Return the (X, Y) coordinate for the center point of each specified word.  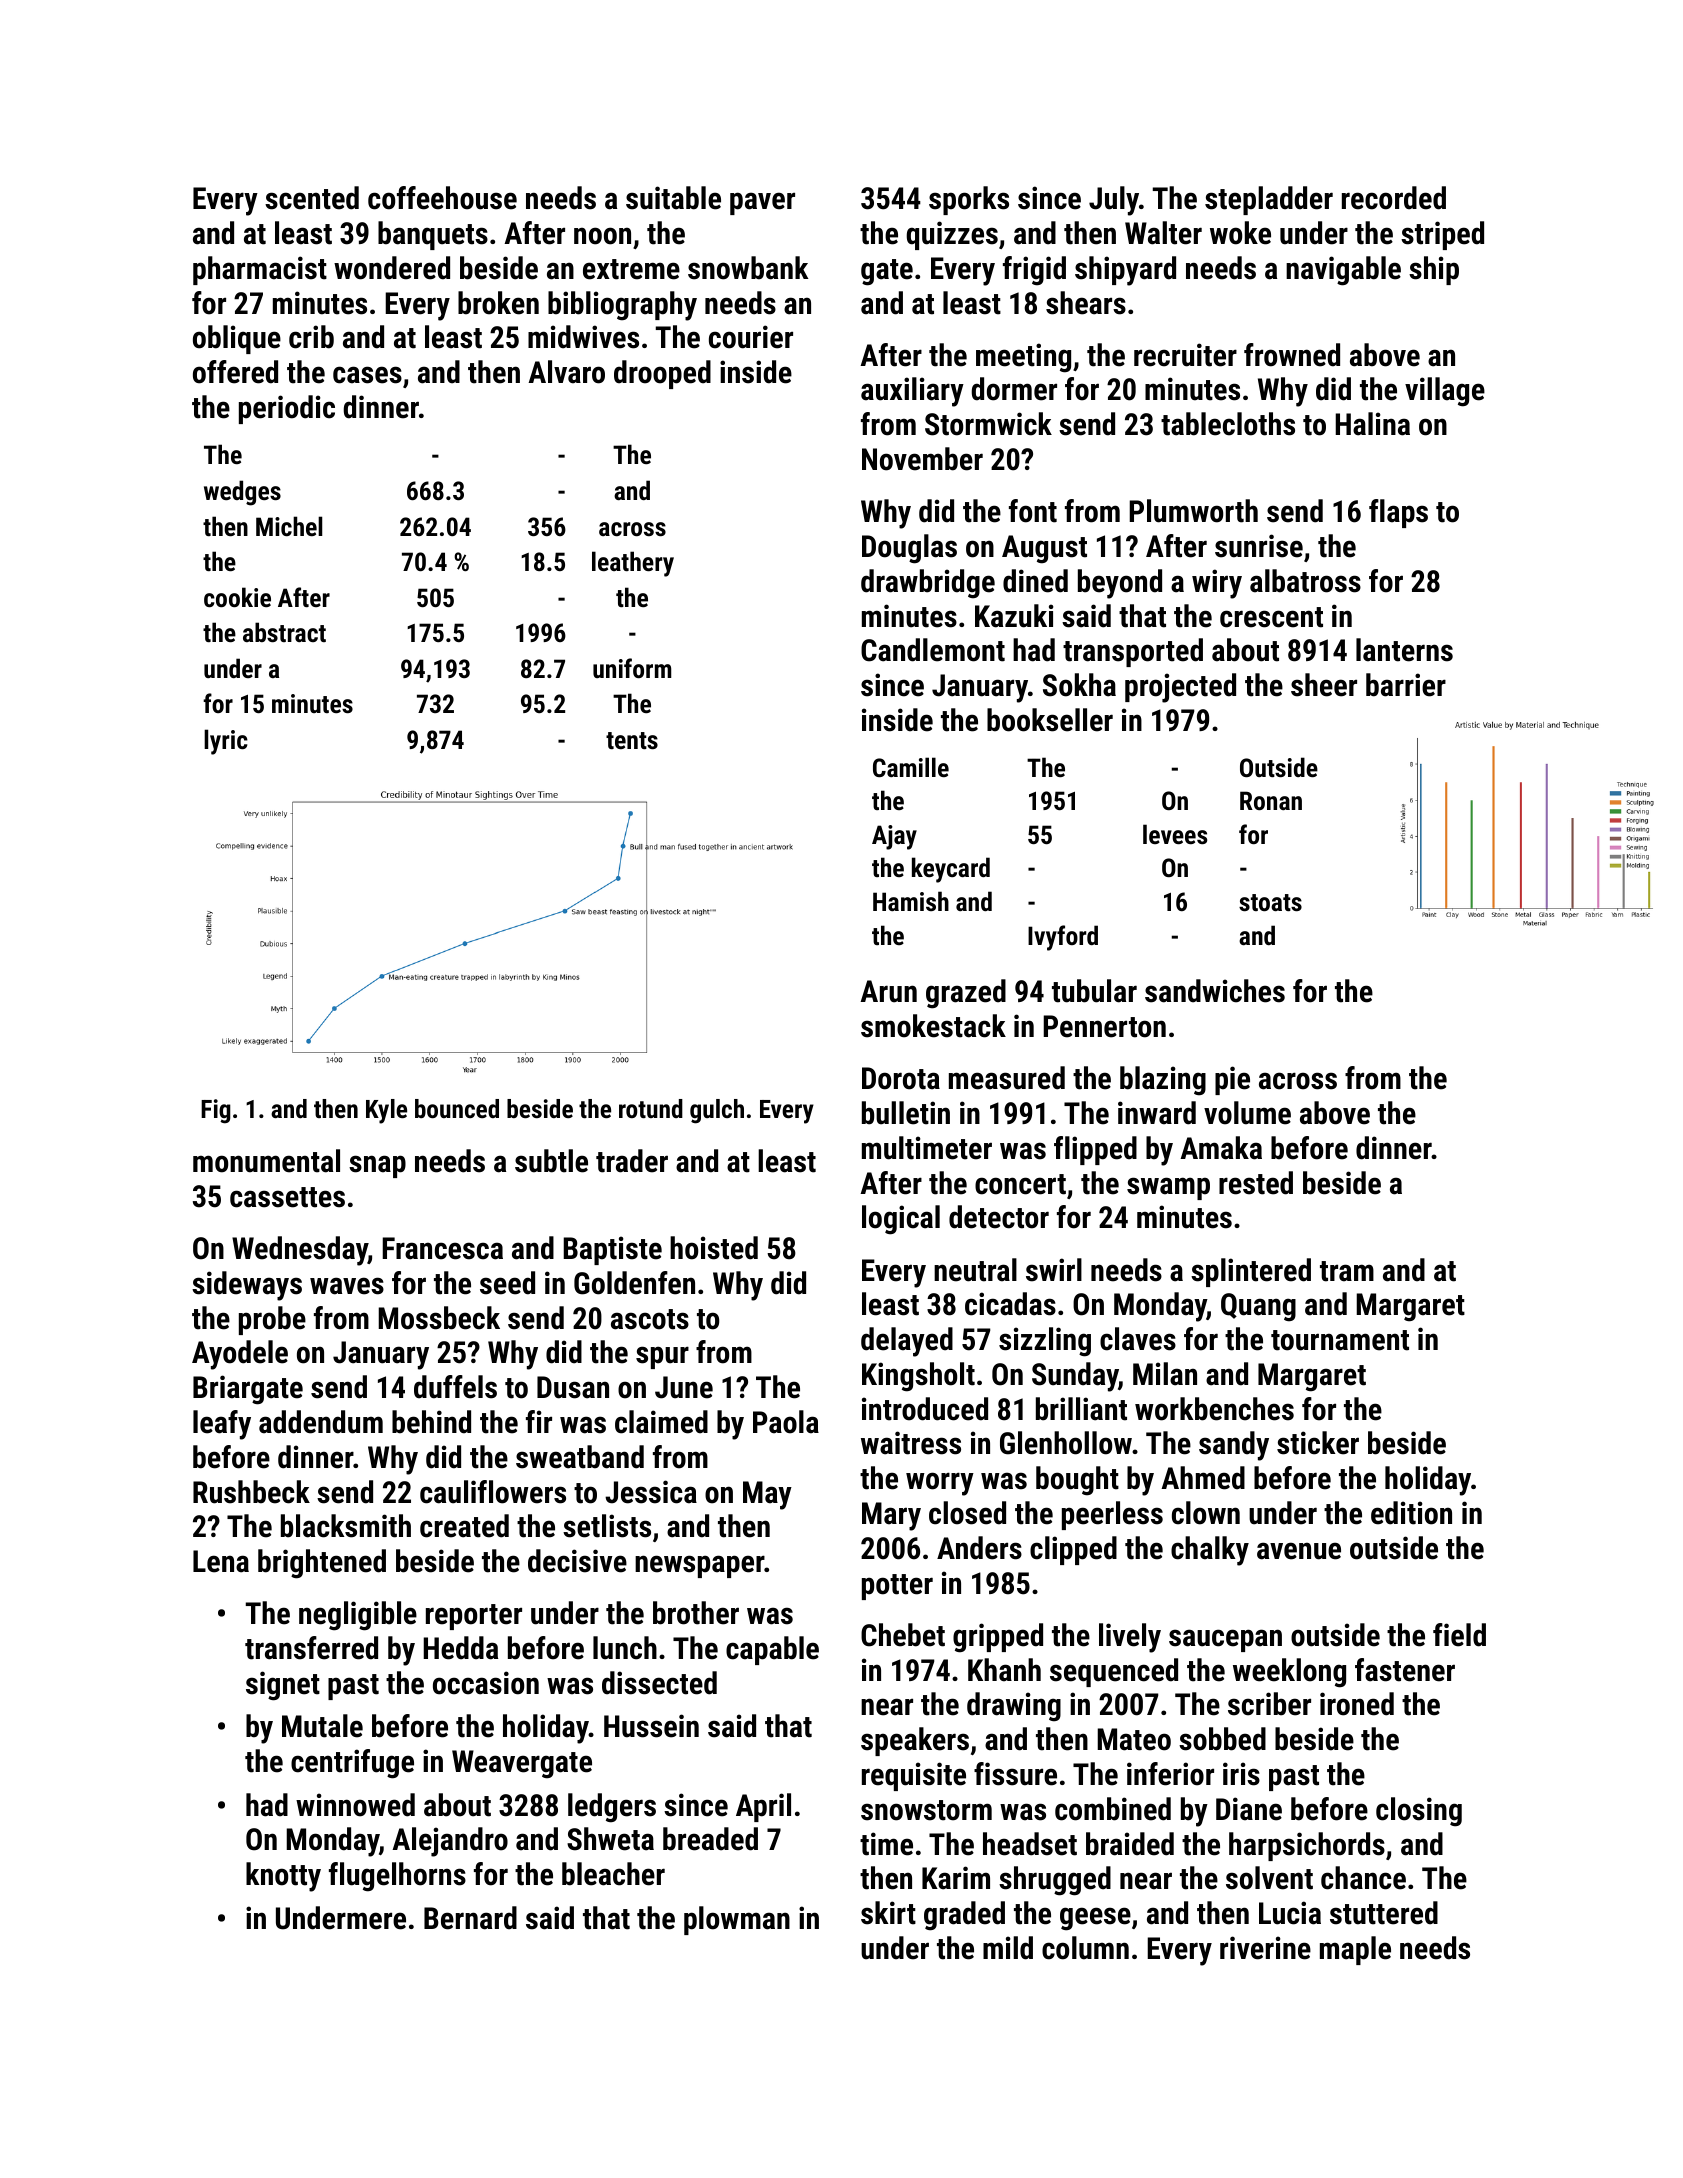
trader (632, 1161)
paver (762, 203)
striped (1442, 235)
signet (283, 1686)
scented (312, 198)
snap (377, 1166)
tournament (1340, 1340)
